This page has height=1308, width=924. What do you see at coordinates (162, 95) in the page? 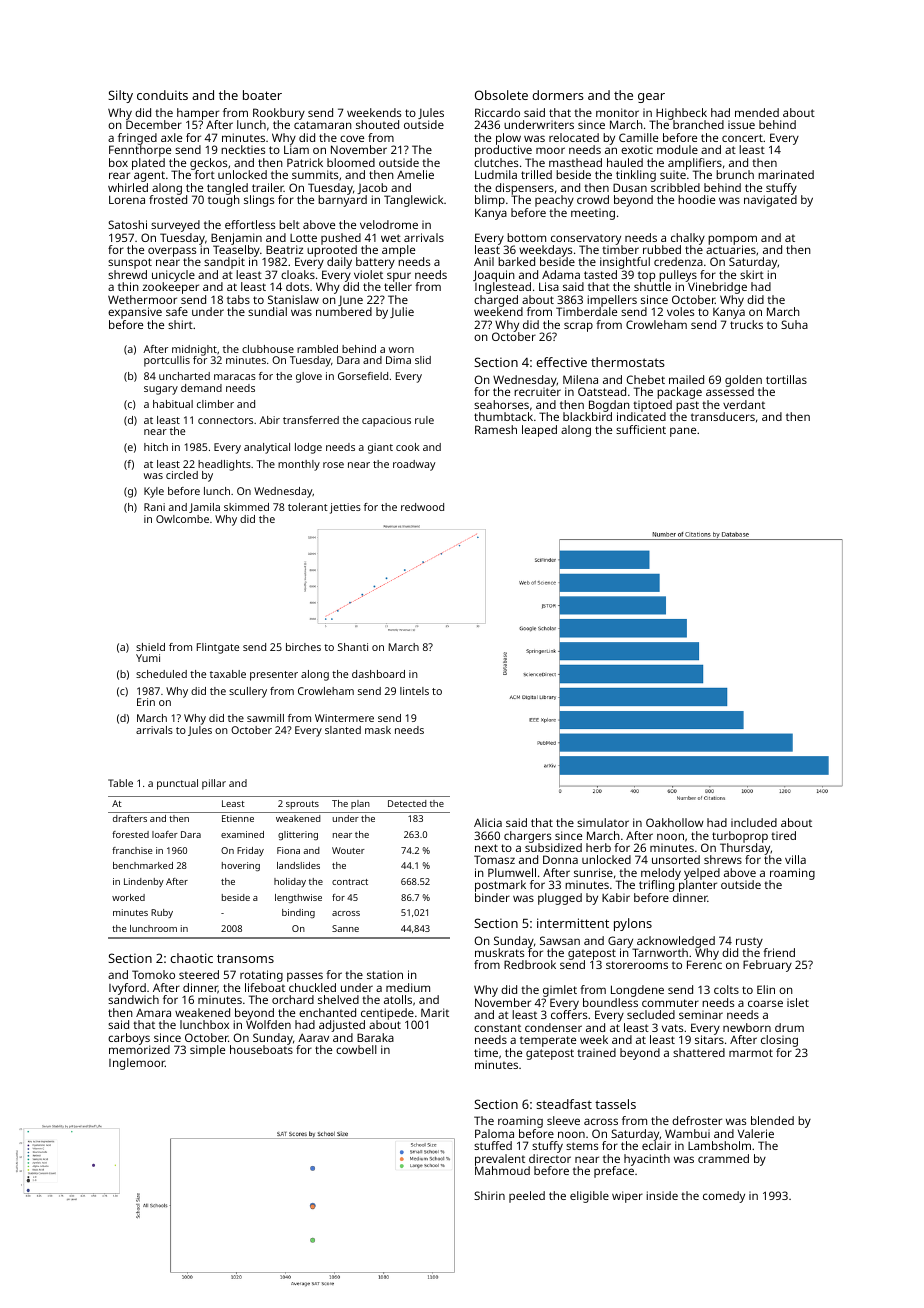
I see `conduits` at bounding box center [162, 95].
